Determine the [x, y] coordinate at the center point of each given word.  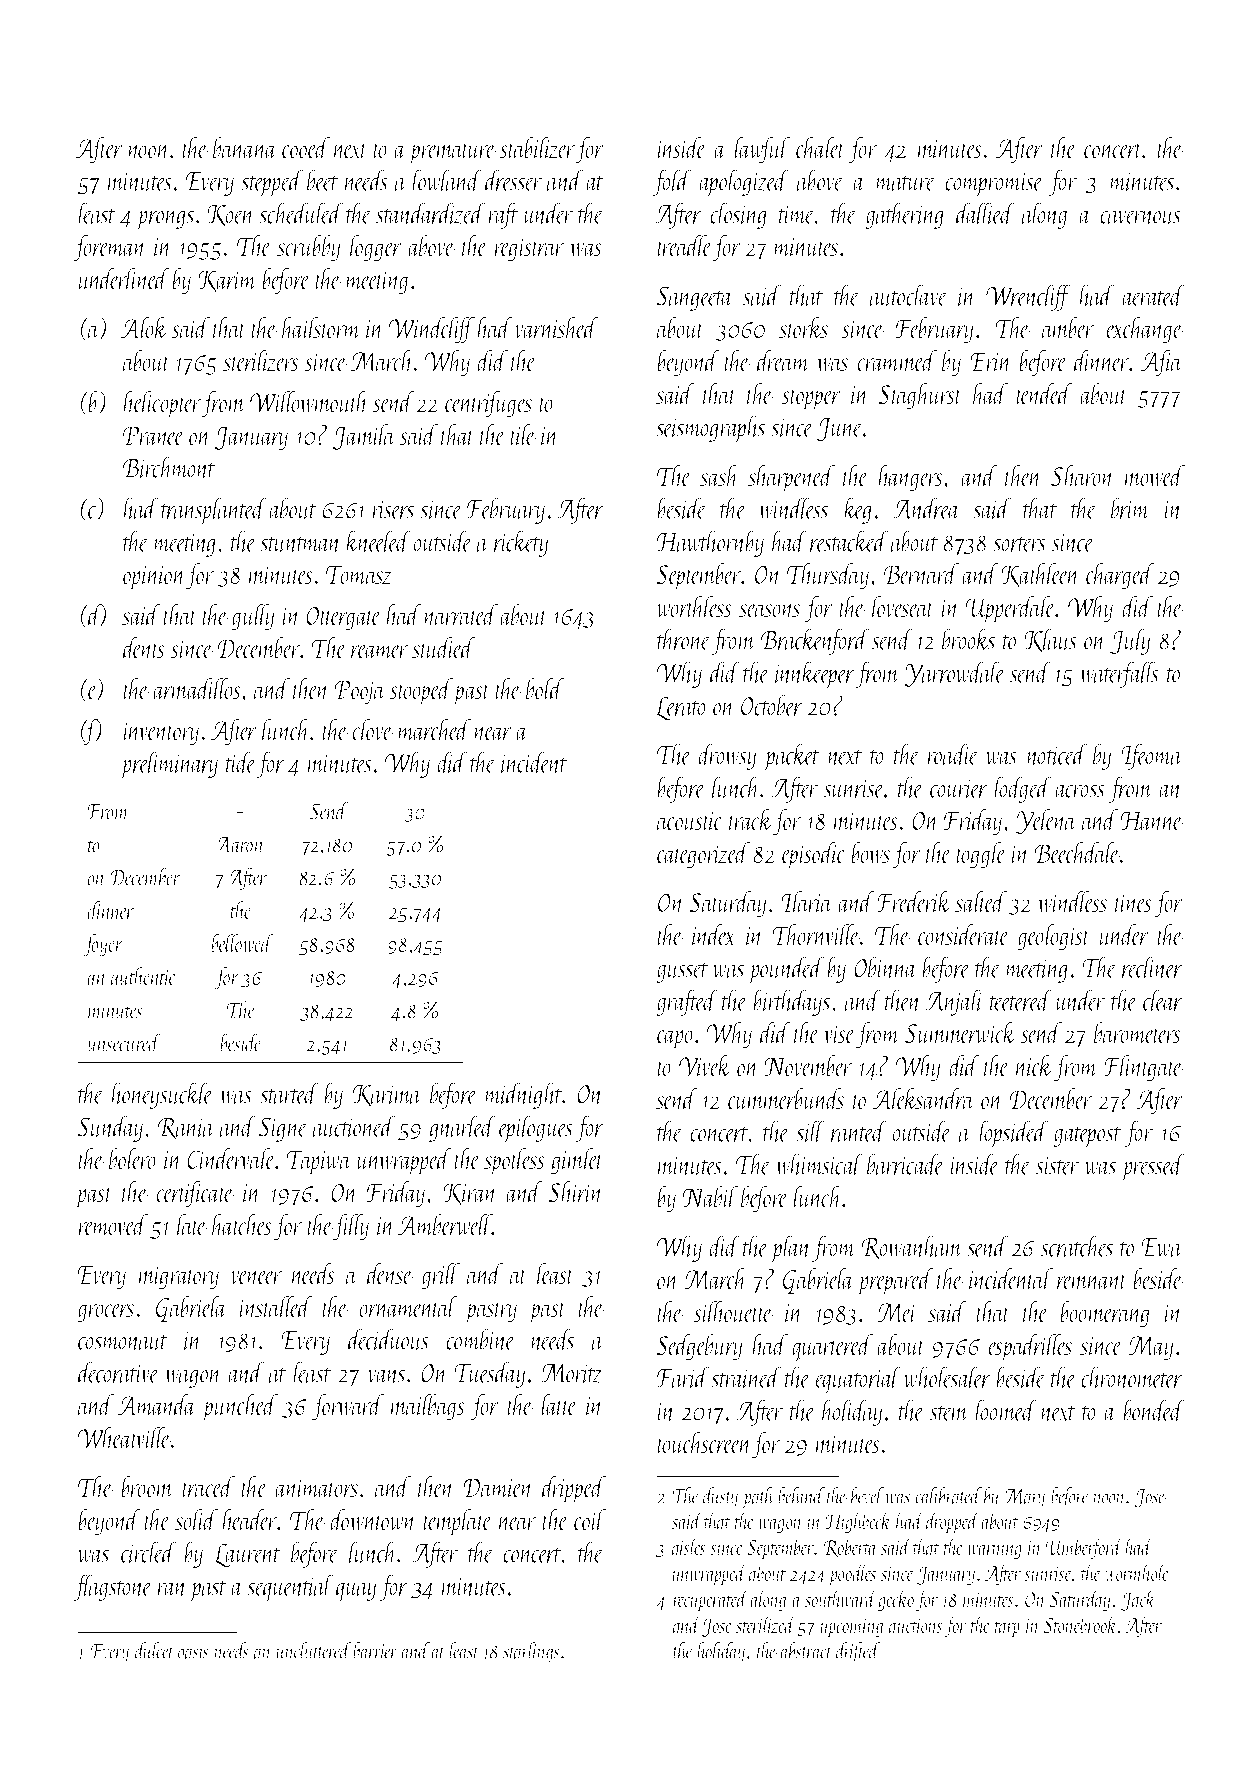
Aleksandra [923, 1099]
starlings [531, 1652]
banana [245, 148]
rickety [521, 543]
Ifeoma [1152, 756]
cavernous [1140, 217]
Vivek [705, 1066]
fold [672, 182]
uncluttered [314, 1650]
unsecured [124, 1042]
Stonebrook [1080, 1624]
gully [253, 617]
